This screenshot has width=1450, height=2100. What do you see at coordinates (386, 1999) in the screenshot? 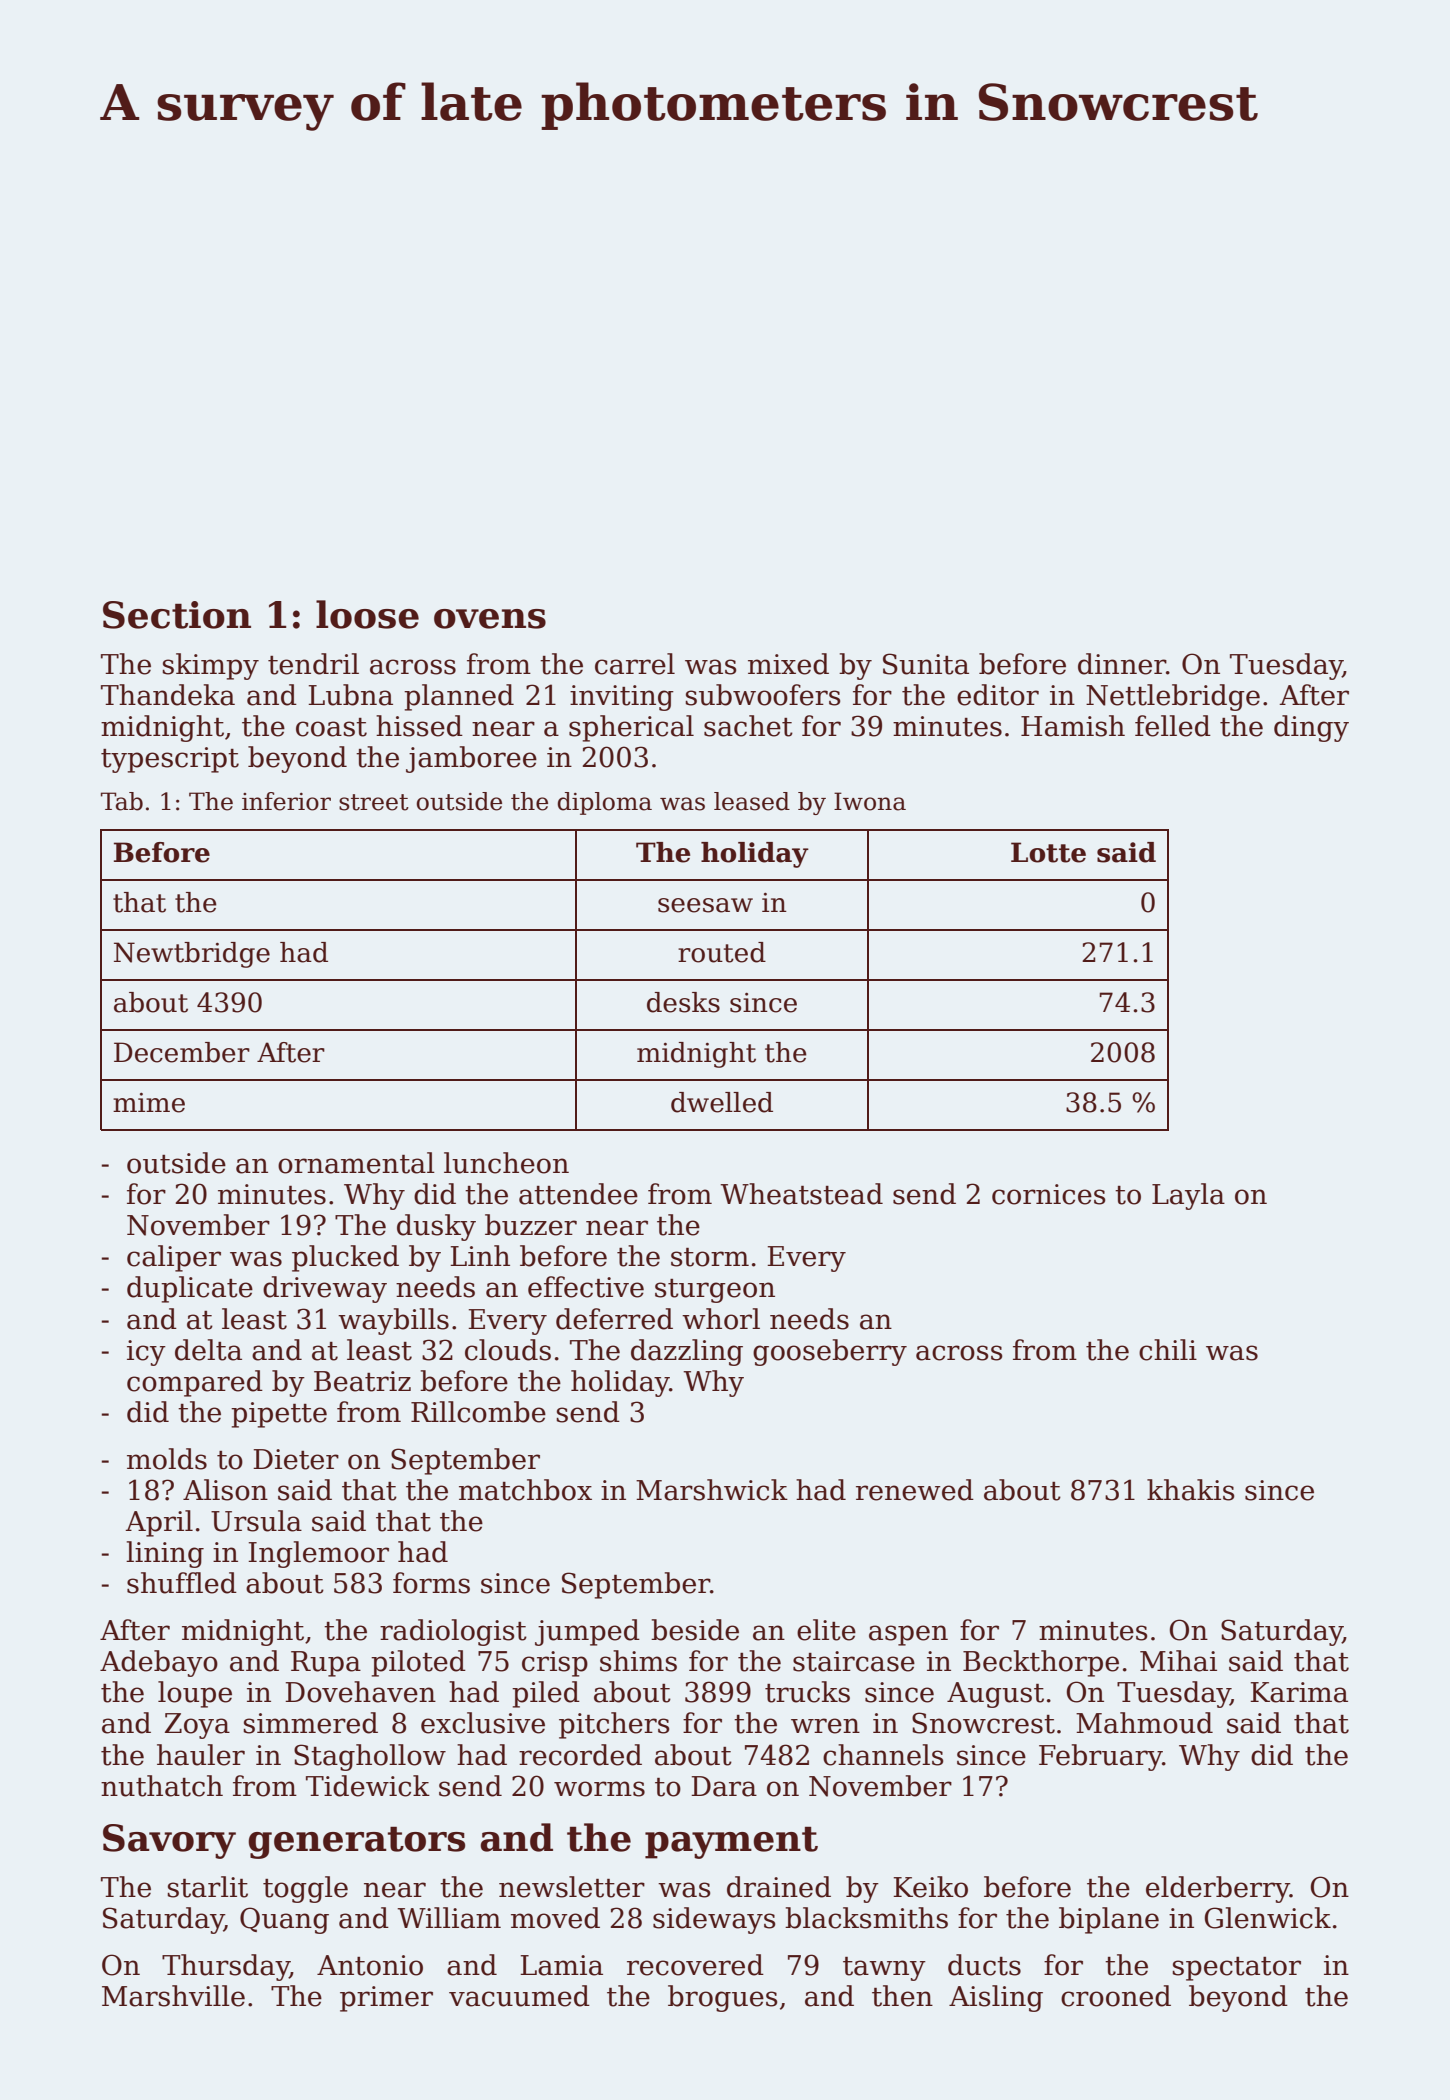
I see `primer` at bounding box center [386, 1999].
